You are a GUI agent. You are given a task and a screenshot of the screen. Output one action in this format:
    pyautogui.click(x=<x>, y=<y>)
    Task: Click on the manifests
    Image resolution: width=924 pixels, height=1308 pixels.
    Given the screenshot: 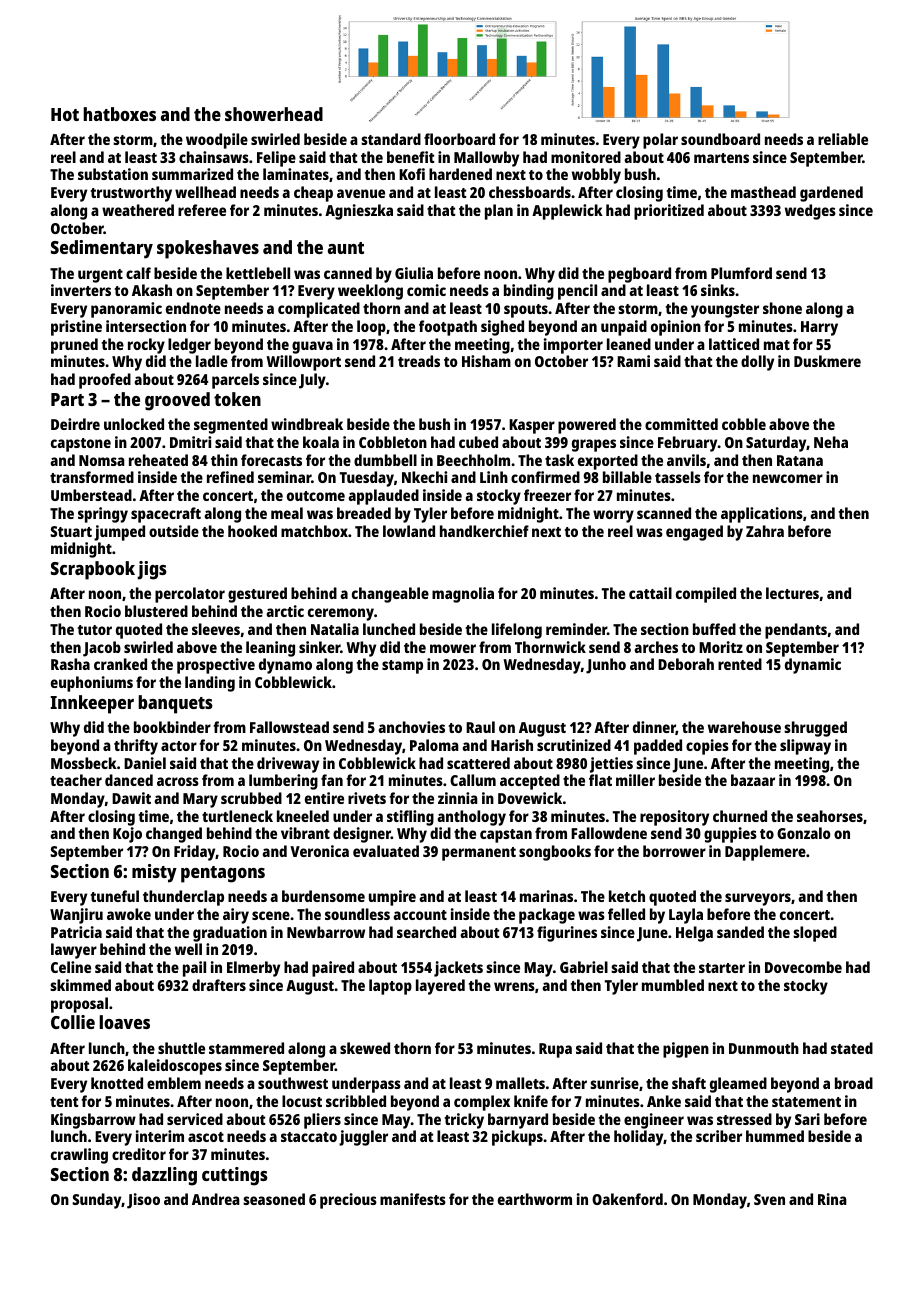 What is the action you would take?
    pyautogui.click(x=413, y=1199)
